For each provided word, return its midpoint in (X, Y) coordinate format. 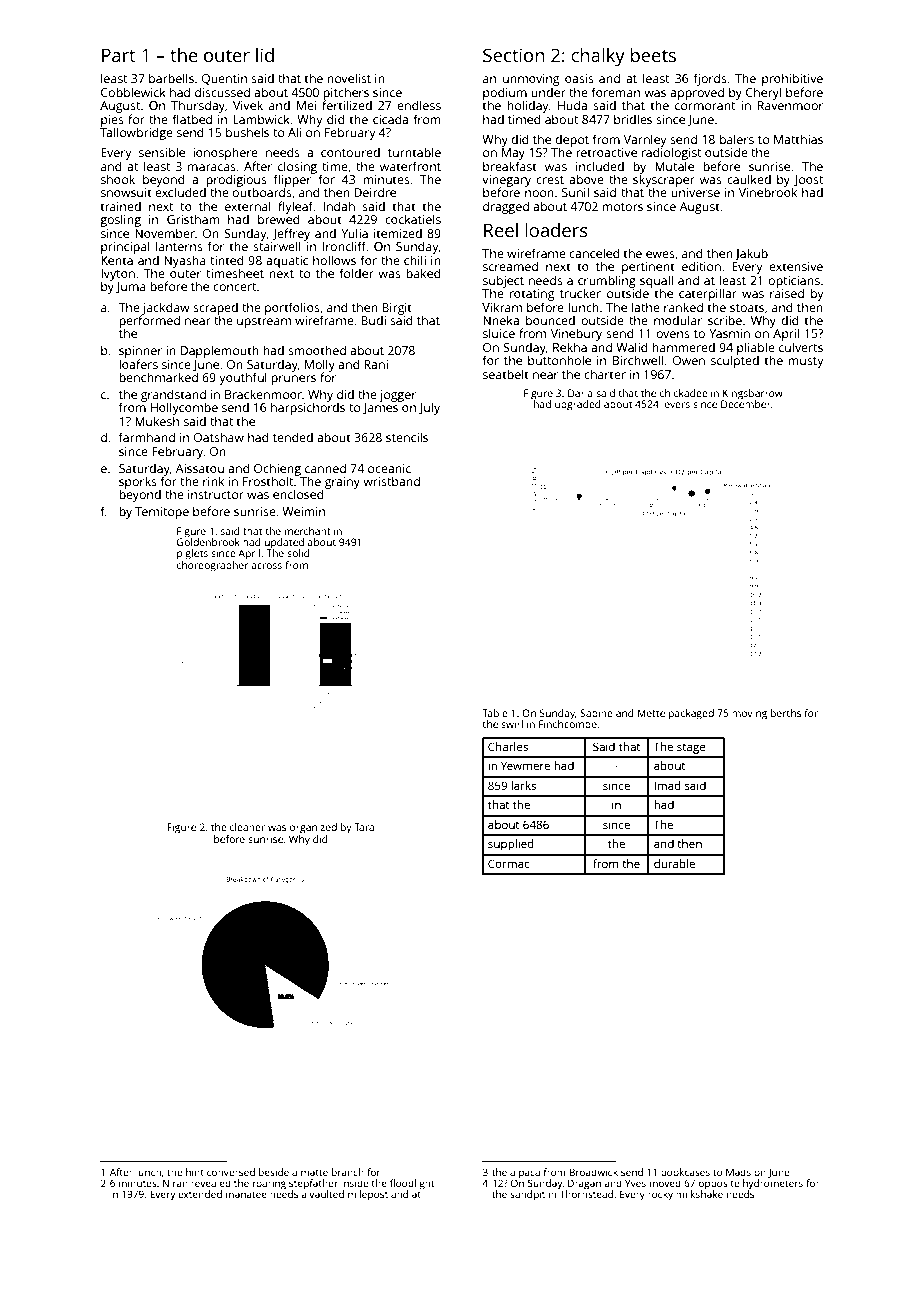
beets (653, 55)
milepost (368, 1195)
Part (118, 55)
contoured (350, 152)
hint (195, 1172)
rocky (660, 1195)
